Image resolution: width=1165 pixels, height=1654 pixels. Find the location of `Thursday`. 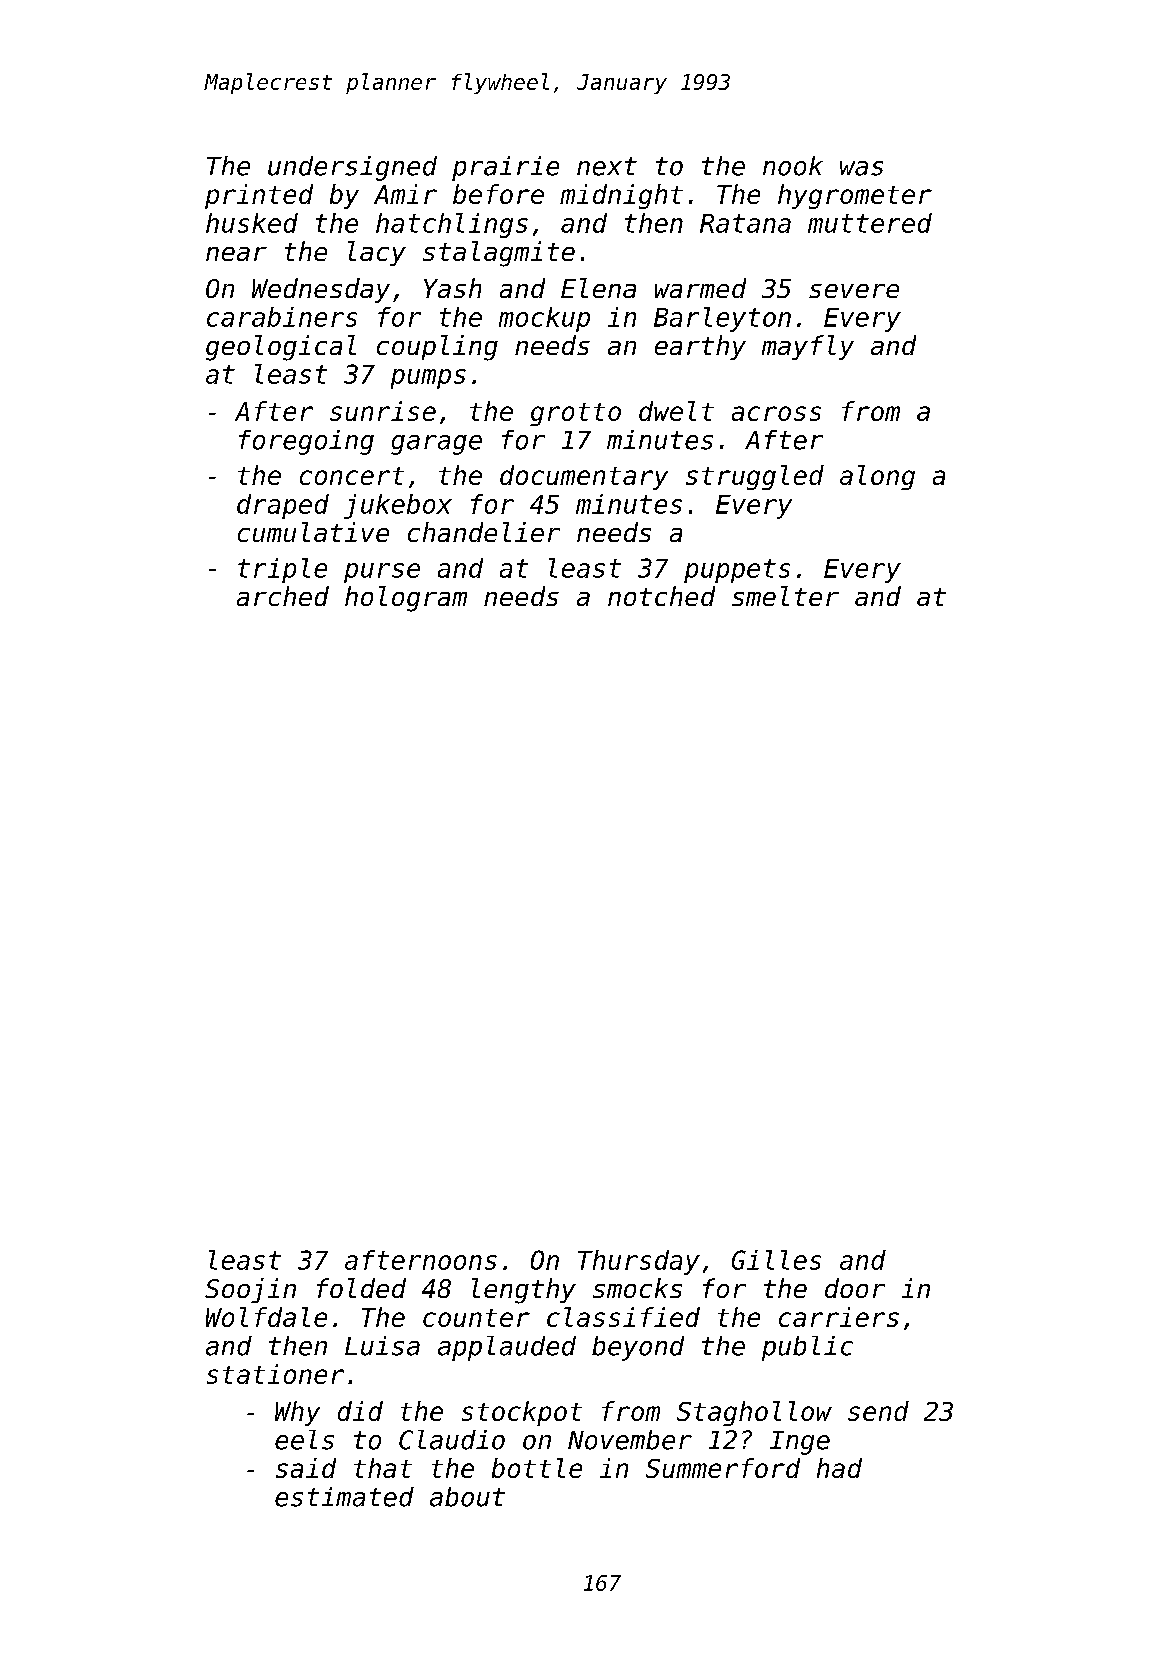

Thursday is located at coordinates (639, 1262).
